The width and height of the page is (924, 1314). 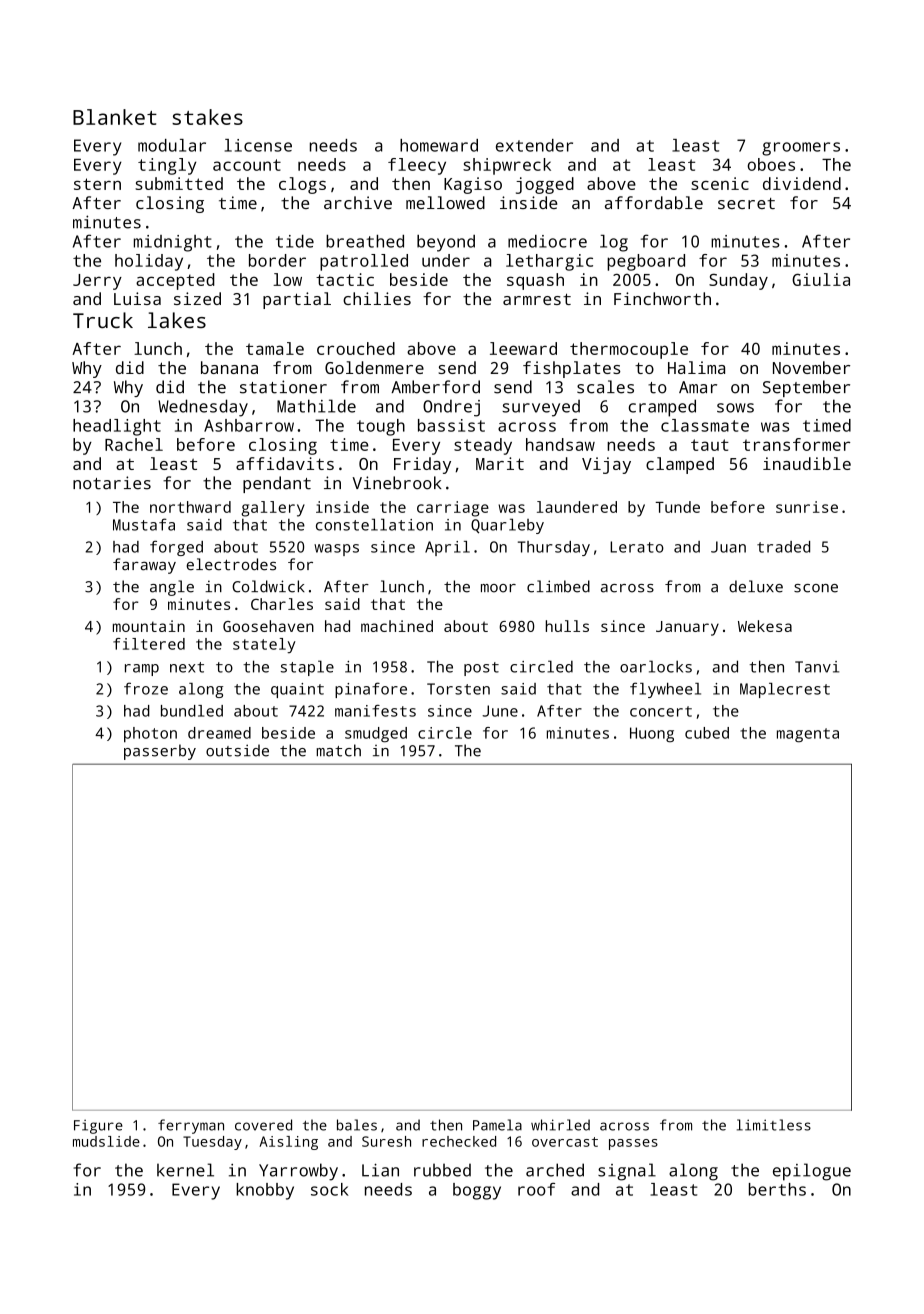 What do you see at coordinates (229, 367) in the page?
I see `banana` at bounding box center [229, 367].
